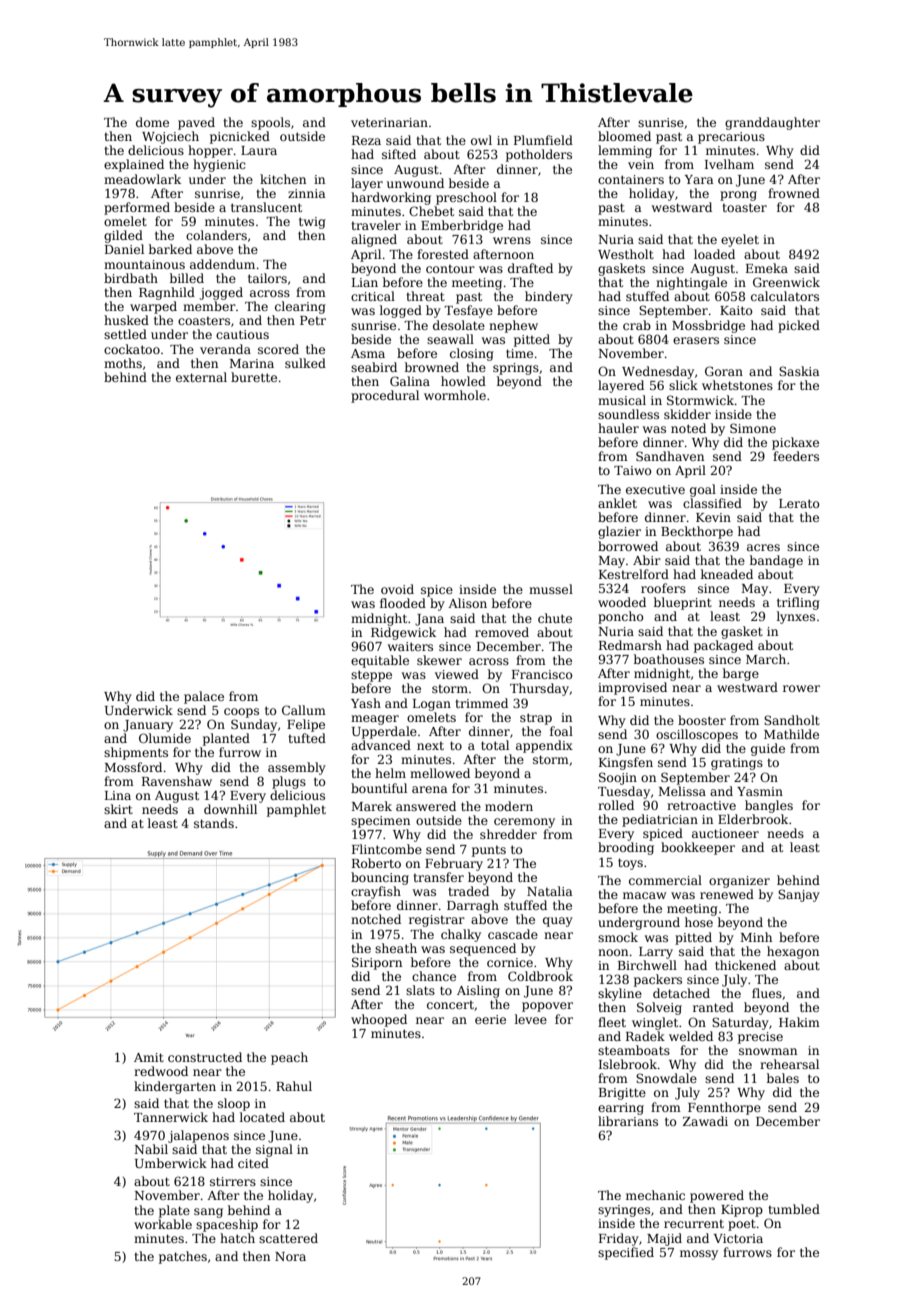 The image size is (924, 1308). I want to click on spools, so click(270, 123).
